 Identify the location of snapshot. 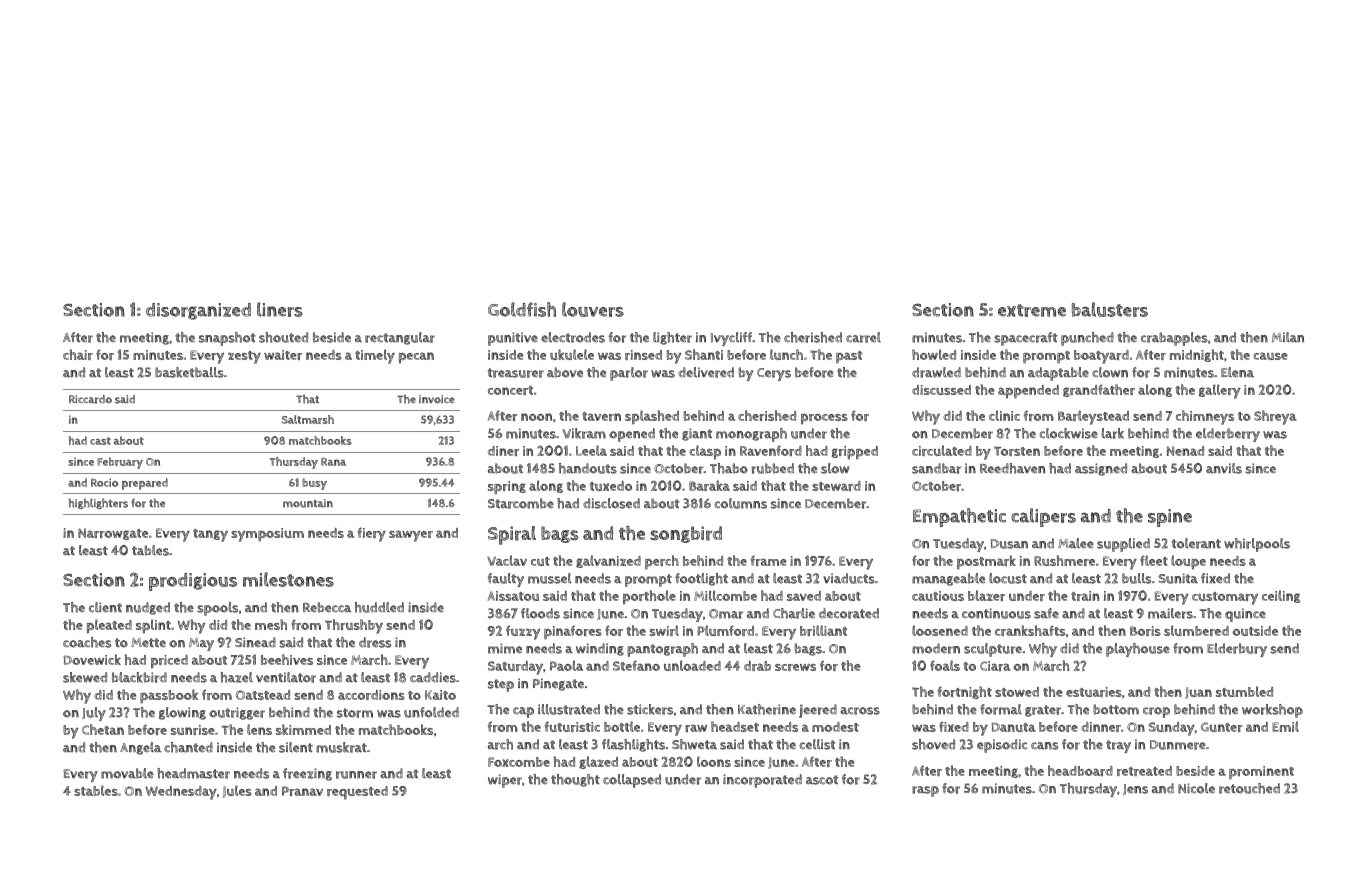
(227, 339).
